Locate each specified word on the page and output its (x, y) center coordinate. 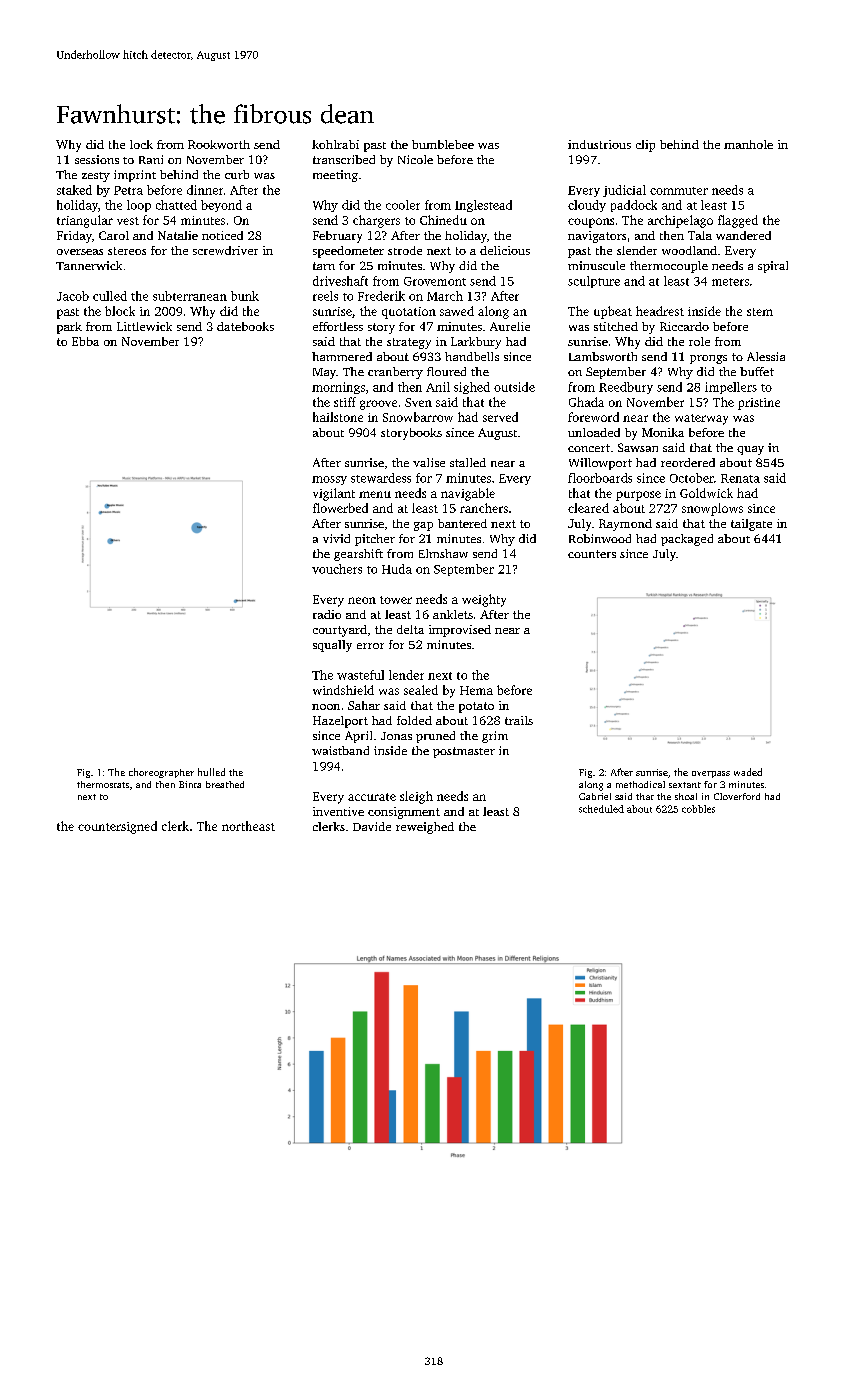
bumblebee (443, 144)
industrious (599, 144)
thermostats (103, 784)
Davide (372, 826)
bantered (462, 523)
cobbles (698, 809)
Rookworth (219, 144)
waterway (701, 419)
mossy (329, 480)
